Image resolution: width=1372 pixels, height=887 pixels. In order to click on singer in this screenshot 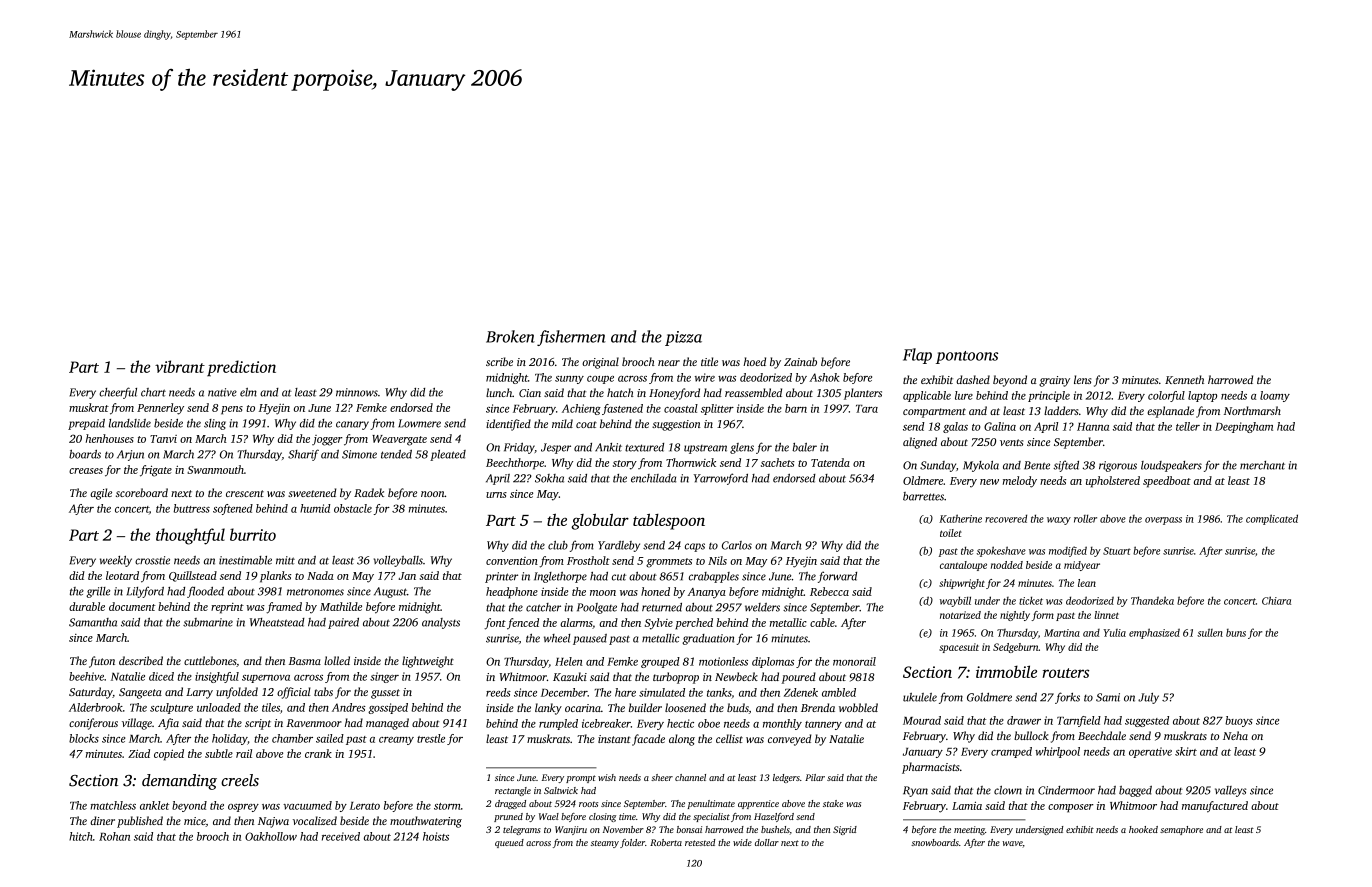, I will do `click(384, 677)`.
